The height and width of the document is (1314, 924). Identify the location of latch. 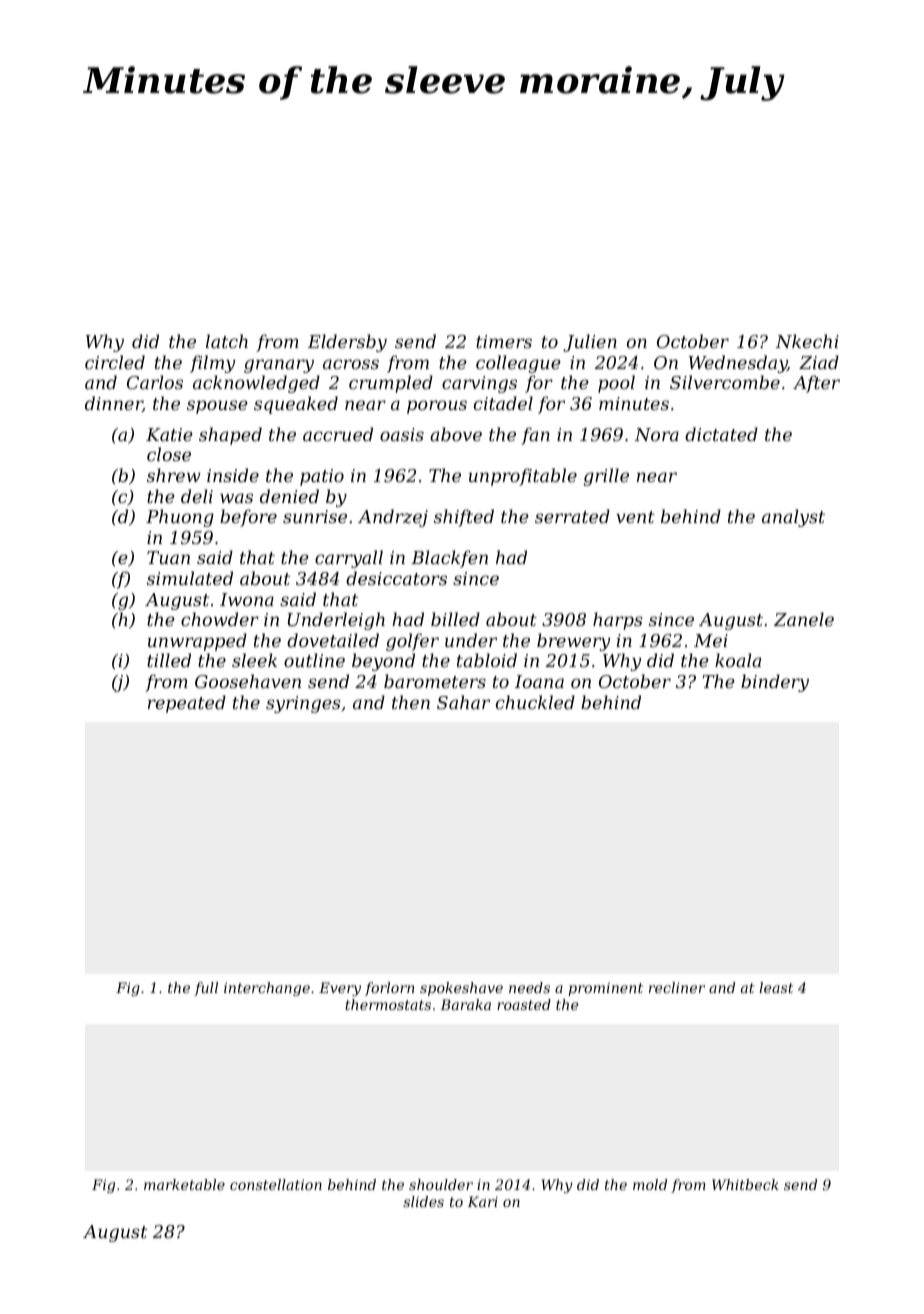
(227, 341).
